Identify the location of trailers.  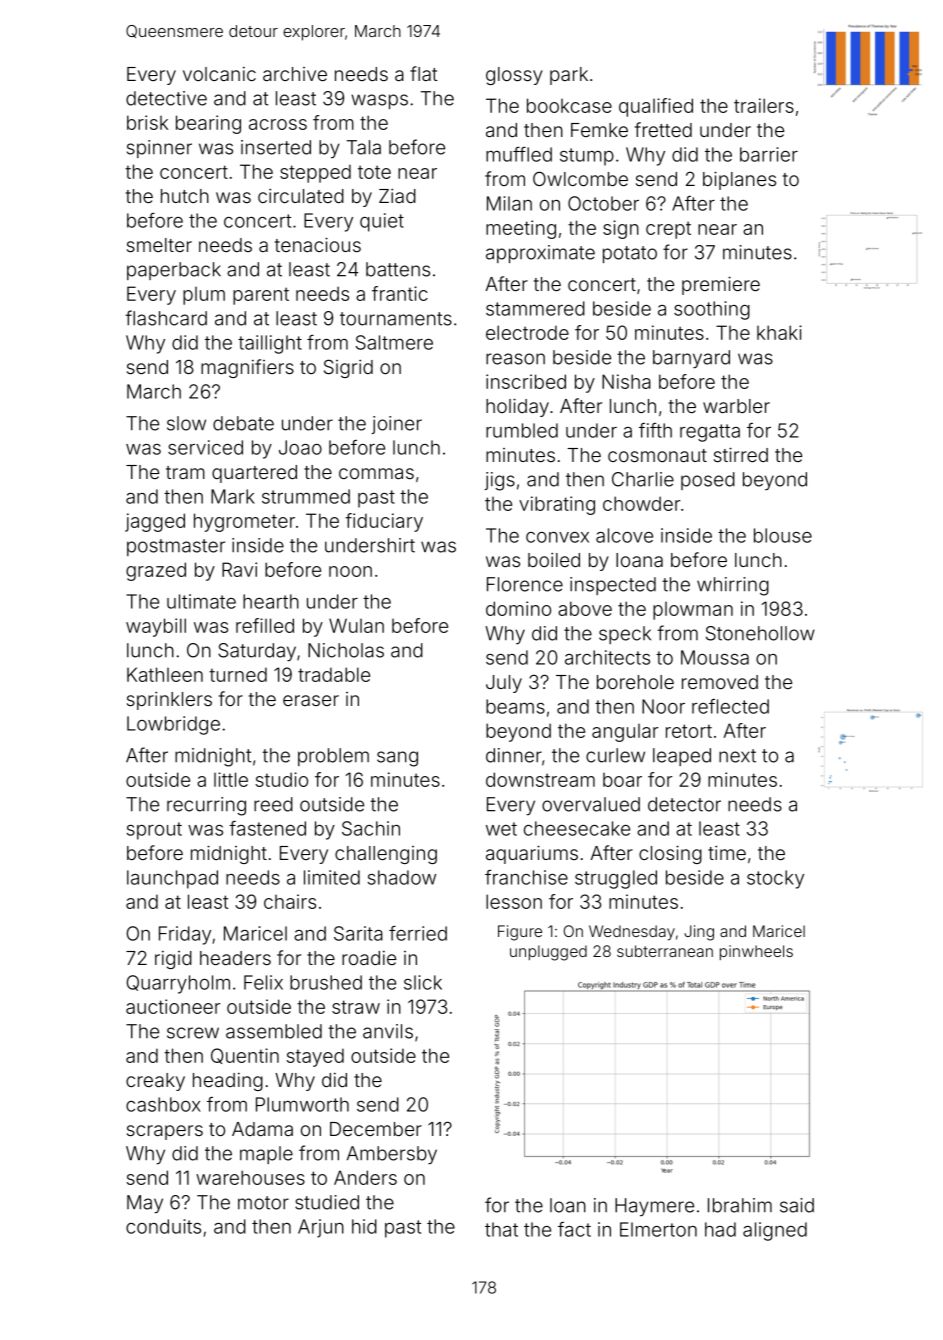
(764, 105).
